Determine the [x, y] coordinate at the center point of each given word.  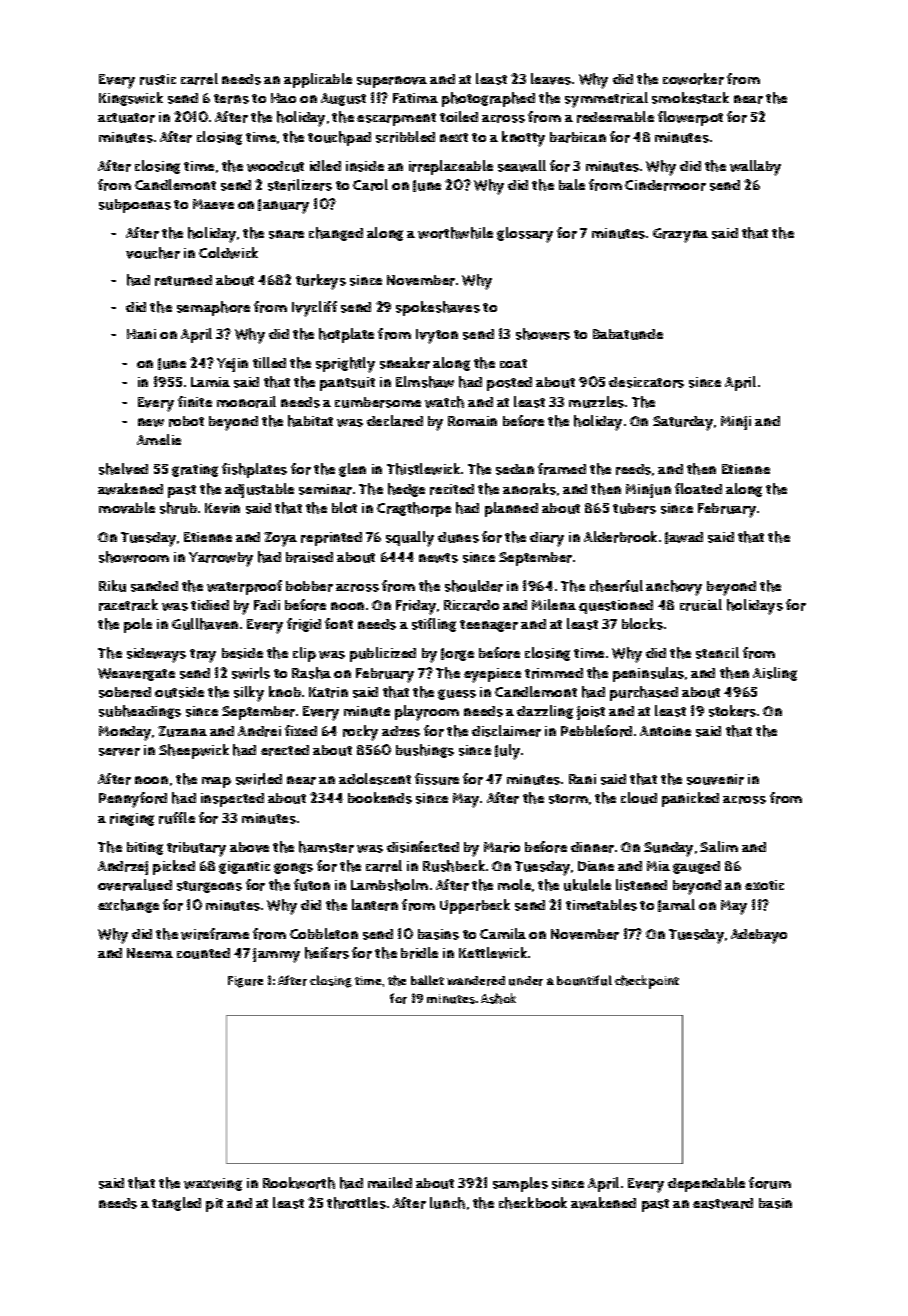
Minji [736, 423]
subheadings [140, 712]
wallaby [755, 168]
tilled [269, 362]
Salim [719, 846]
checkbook [533, 1203]
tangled [176, 1204]
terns [231, 99]
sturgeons [209, 887]
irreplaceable [451, 167]
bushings [425, 751]
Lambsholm [389, 885]
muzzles [596, 402]
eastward [723, 1203]
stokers [732, 711]
